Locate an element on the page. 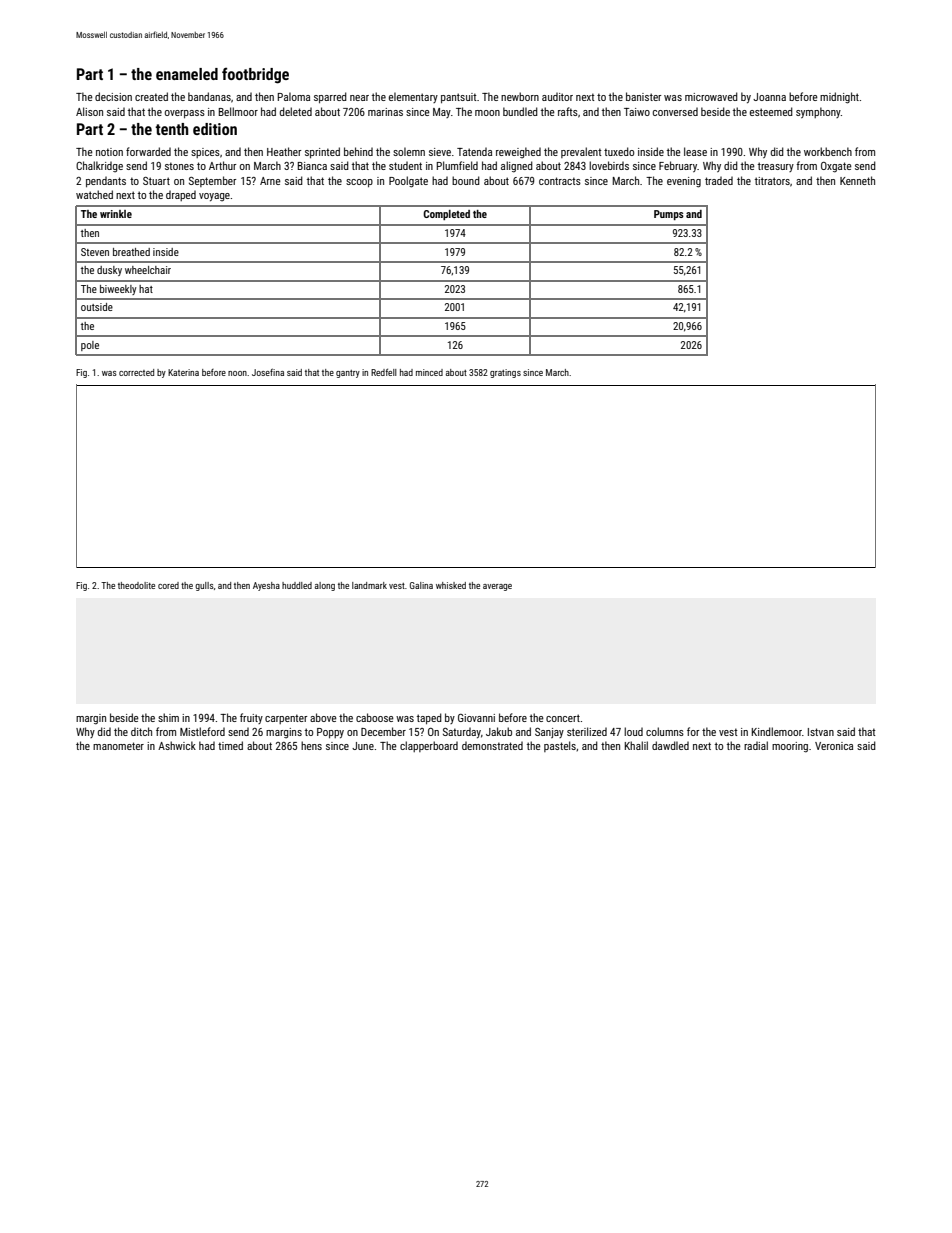 This page has height=1233, width=952. caboose is located at coordinates (375, 717).
